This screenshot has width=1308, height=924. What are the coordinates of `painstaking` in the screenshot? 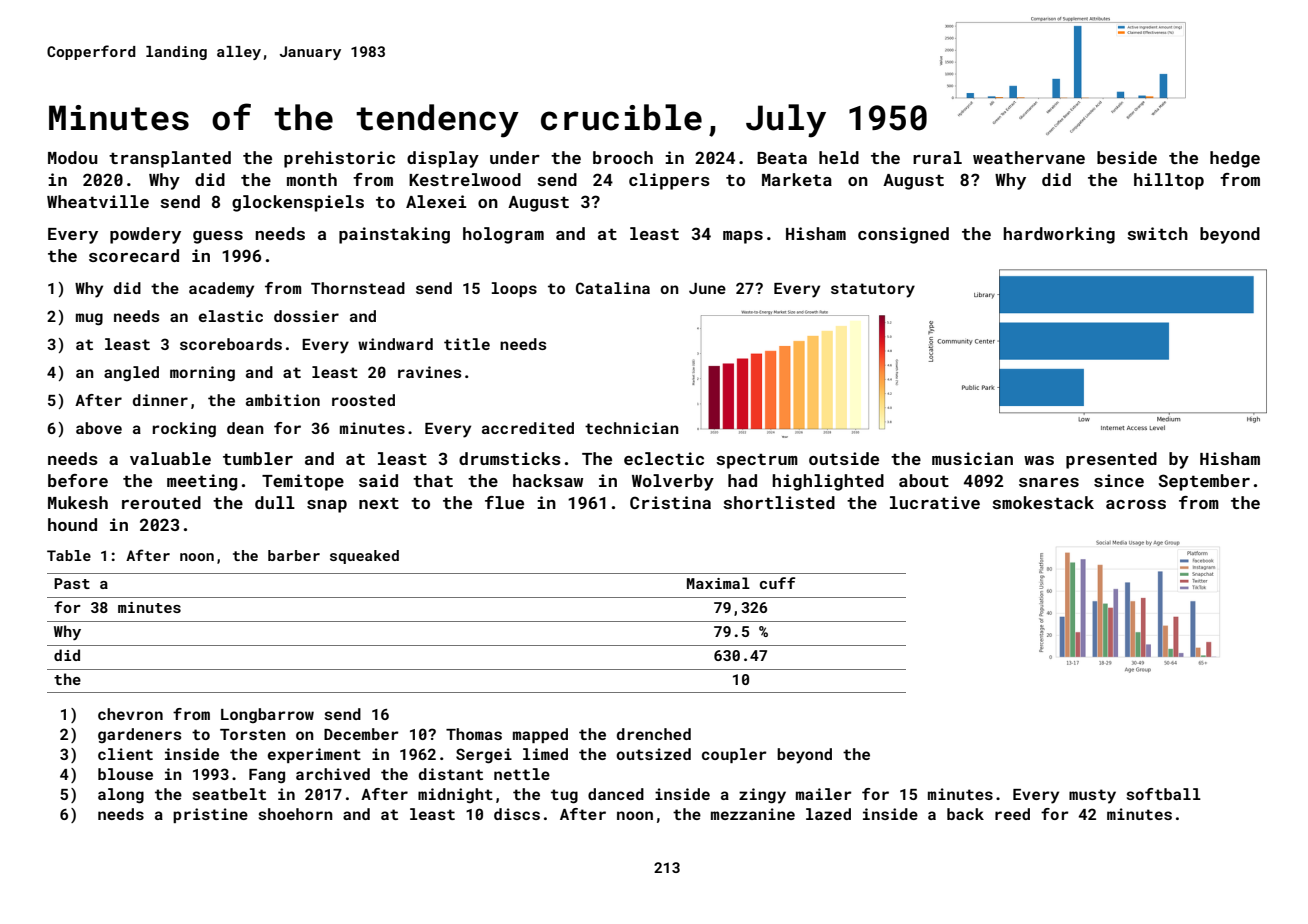 It's located at (394, 235).
